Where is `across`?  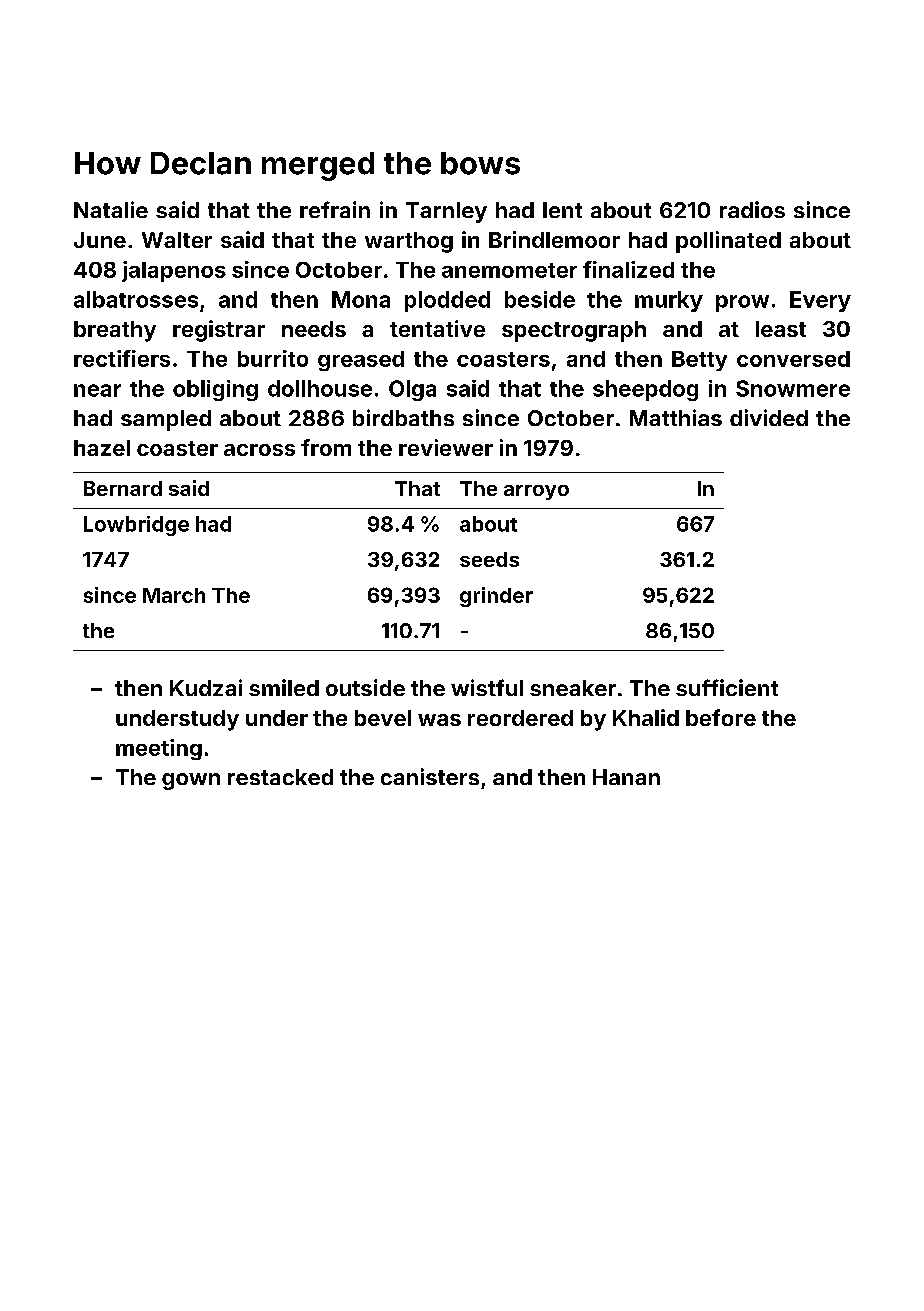
across is located at coordinates (259, 450).
